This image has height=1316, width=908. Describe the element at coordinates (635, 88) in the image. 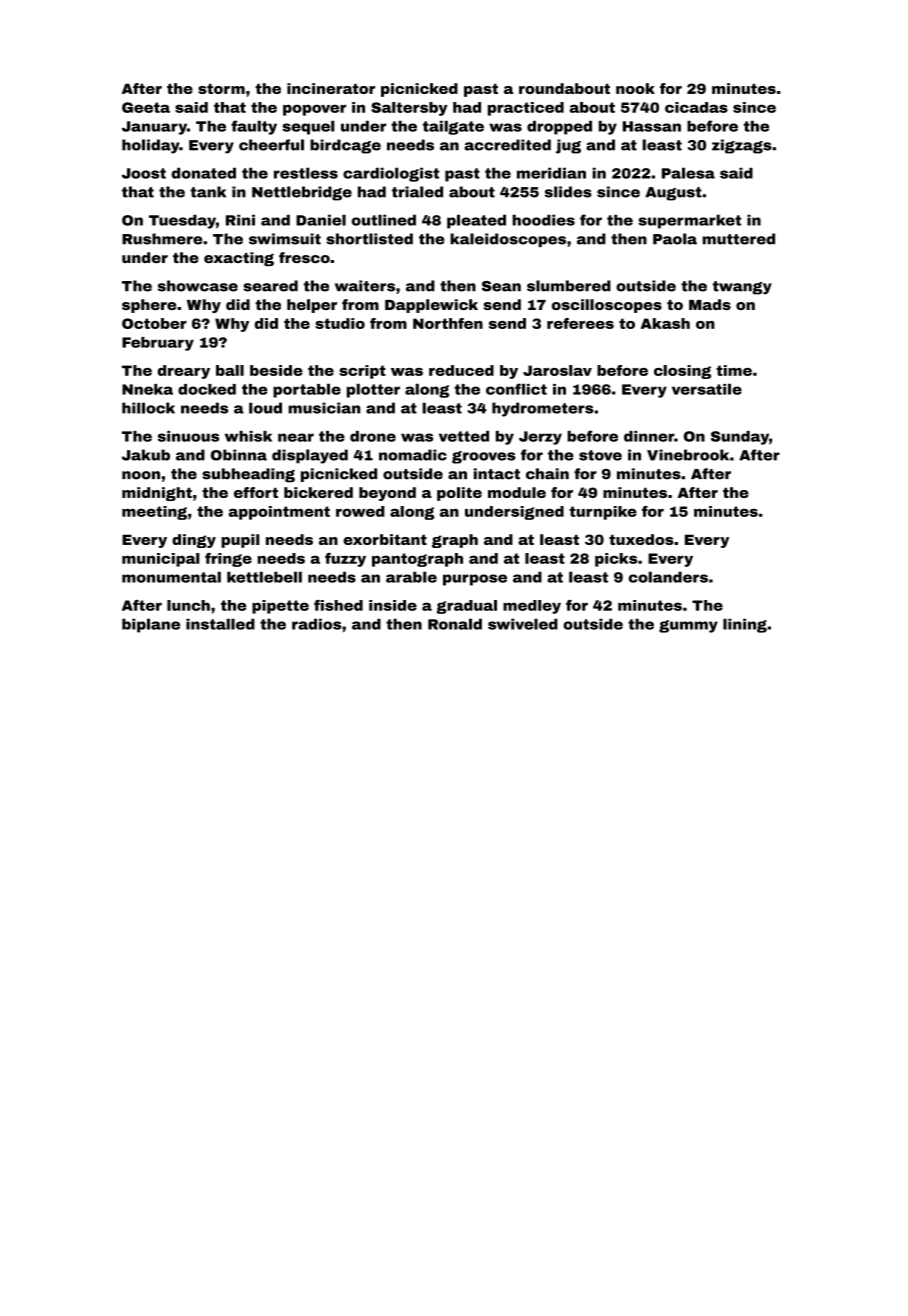

I see `nook` at that location.
